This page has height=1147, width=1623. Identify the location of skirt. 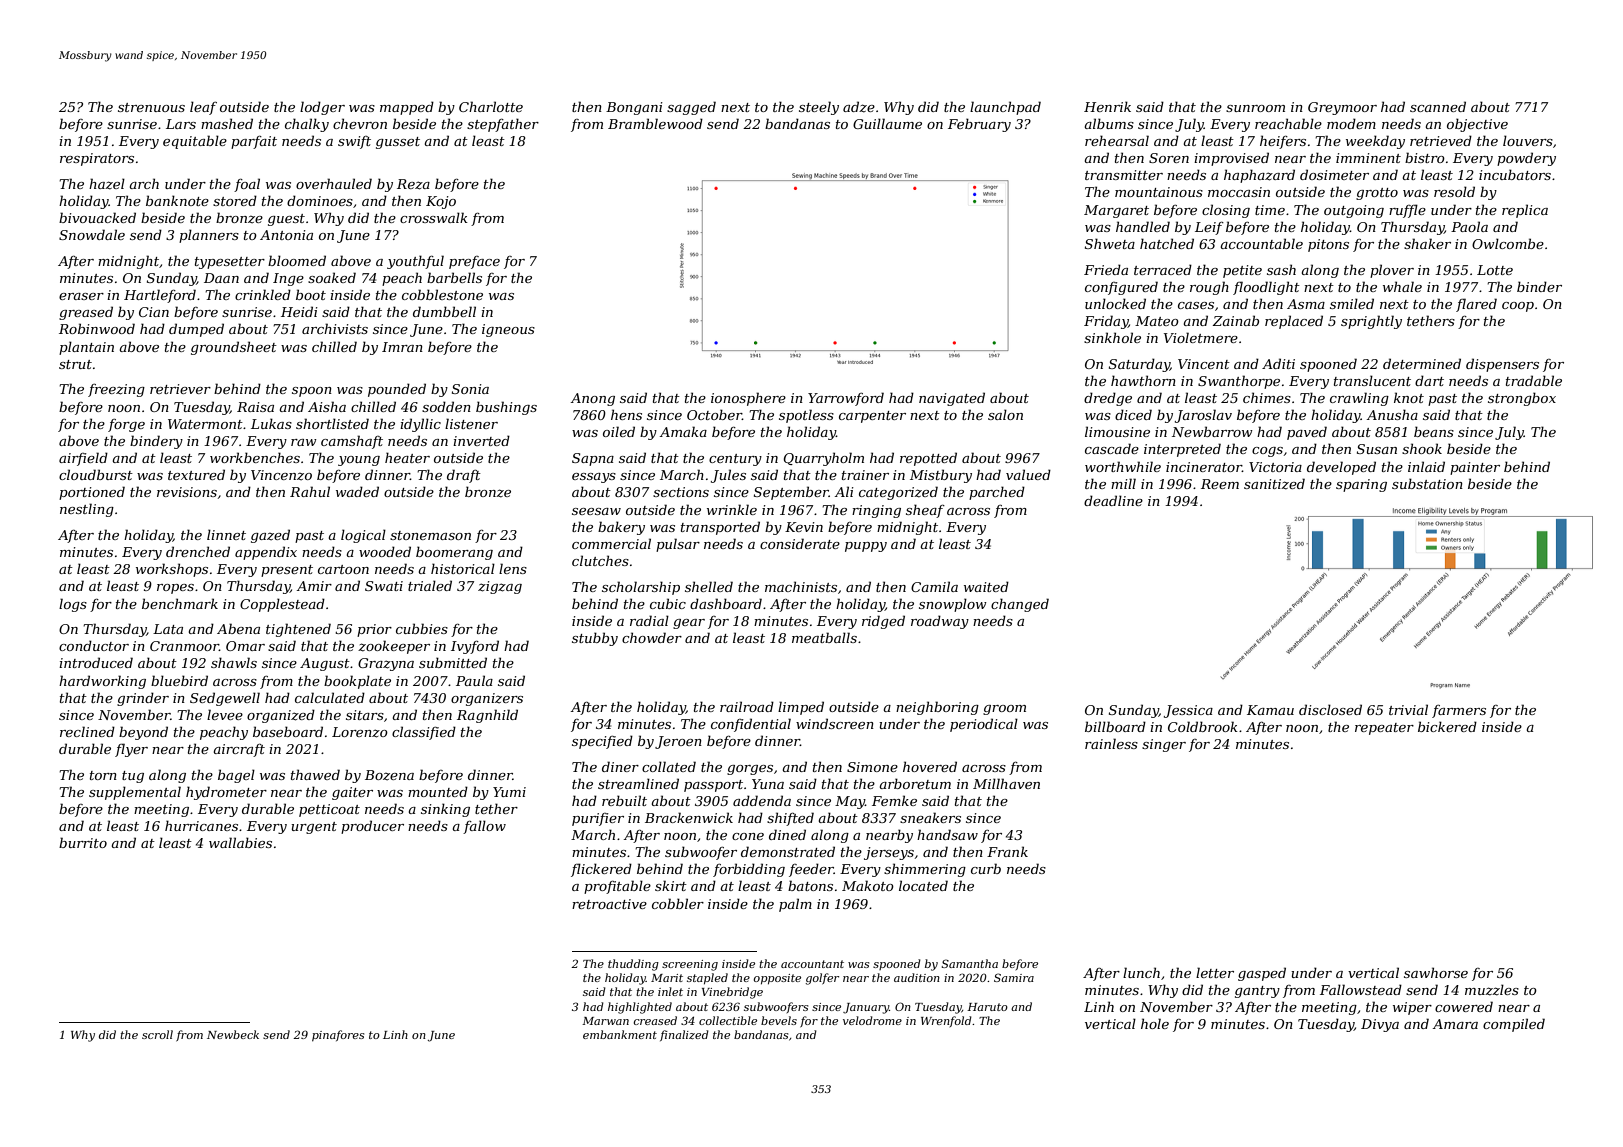
(671, 885).
